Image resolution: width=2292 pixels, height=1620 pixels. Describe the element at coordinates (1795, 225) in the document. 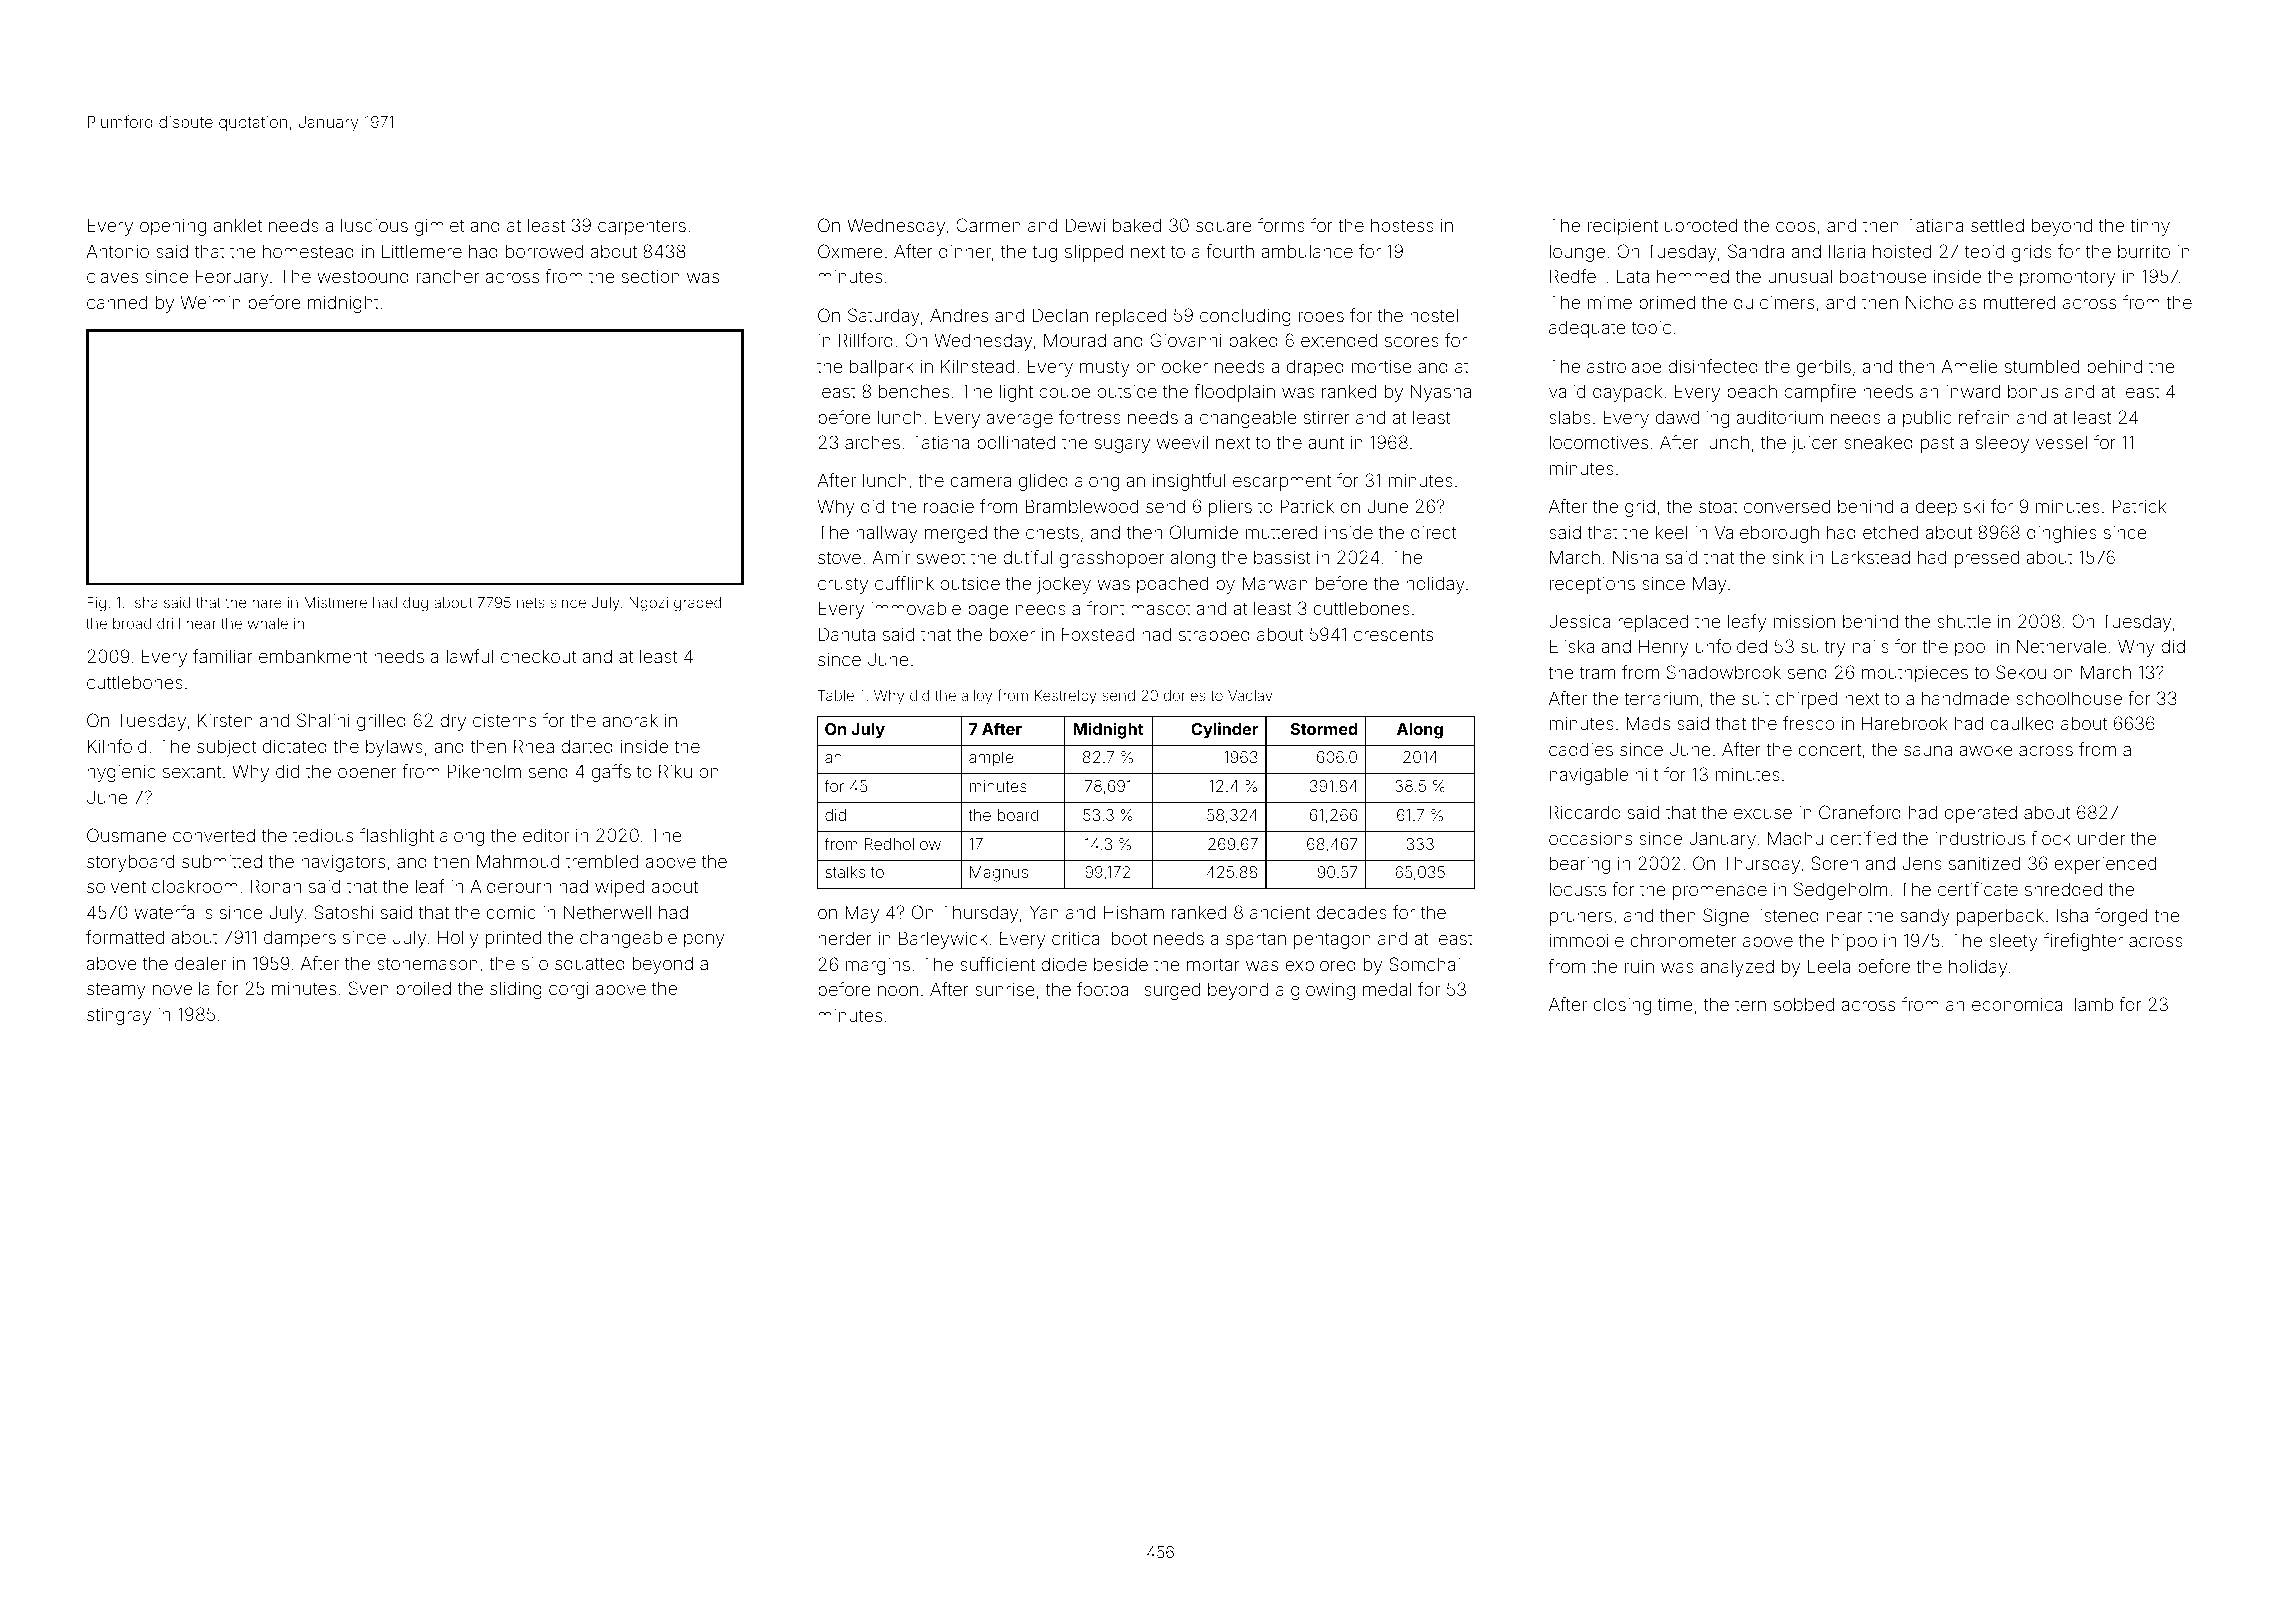

I see `cobs` at that location.
